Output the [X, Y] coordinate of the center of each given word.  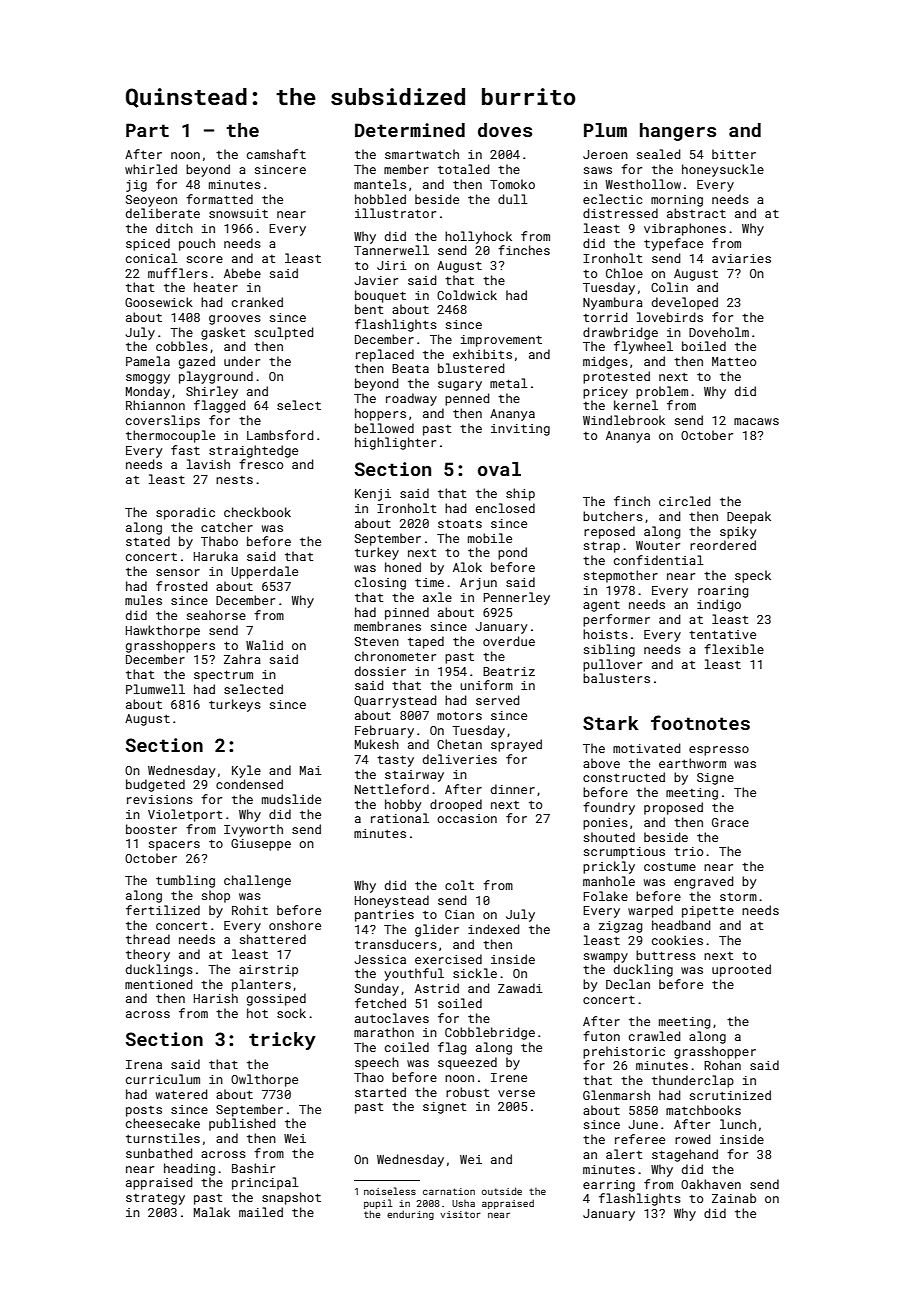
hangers [678, 132]
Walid [264, 645]
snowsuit [238, 213]
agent [601, 606]
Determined [410, 130]
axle [437, 597]
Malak [212, 1212]
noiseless [390, 1191]
